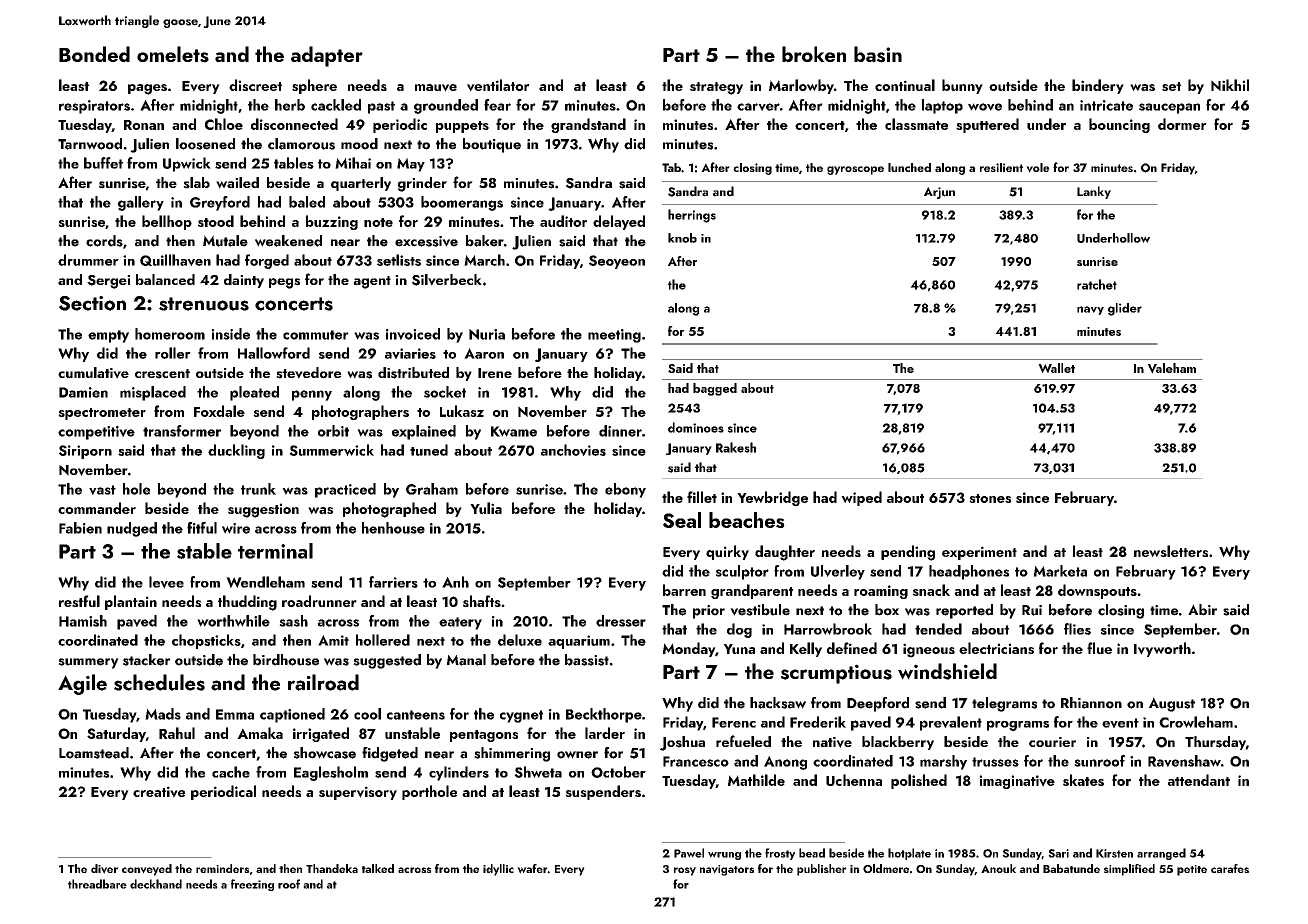  I want to click on baled, so click(307, 202).
